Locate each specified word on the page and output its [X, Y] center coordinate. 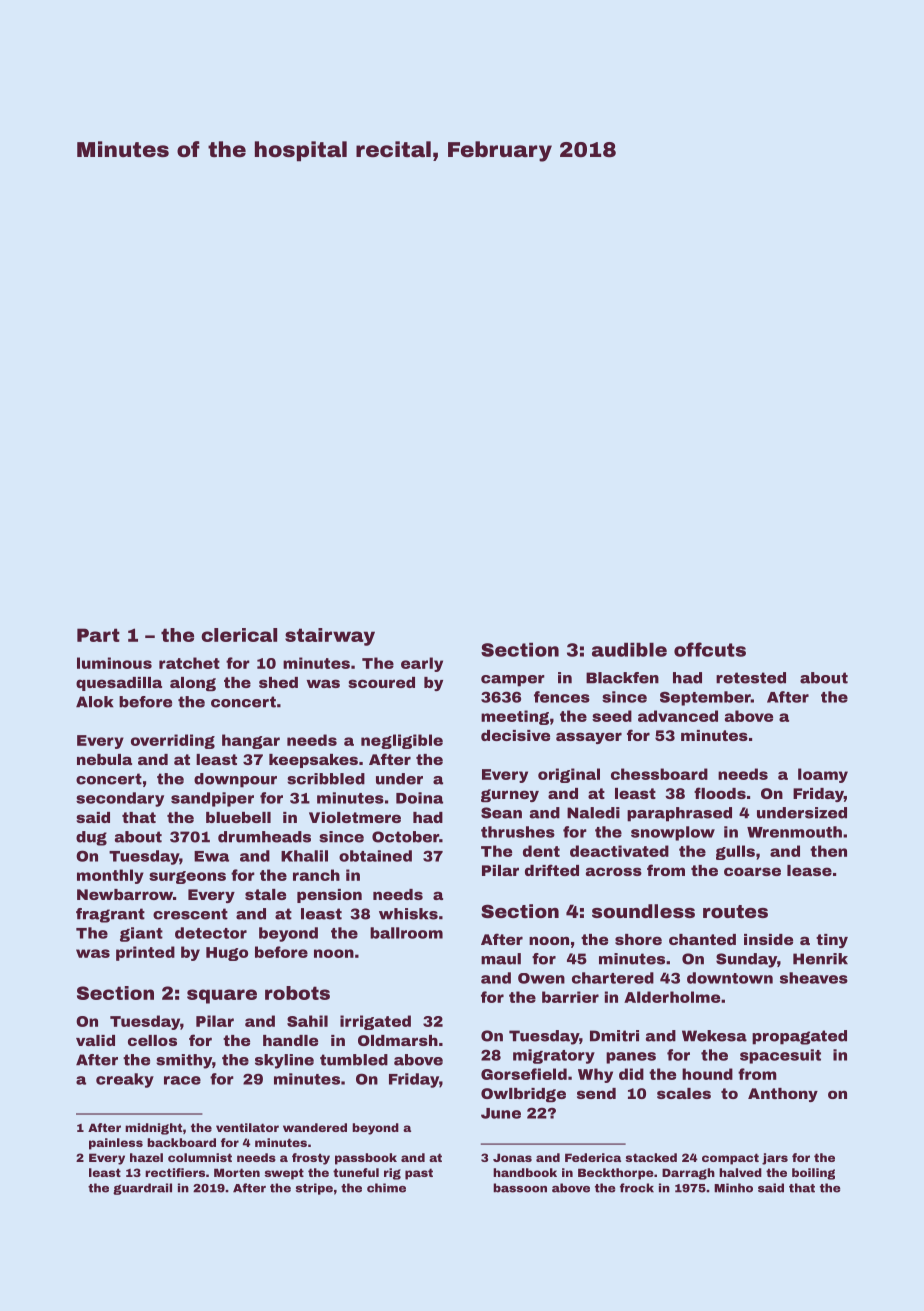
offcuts [710, 649]
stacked [651, 1157]
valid [95, 1040]
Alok [95, 702]
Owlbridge [523, 1095]
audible [629, 649]
